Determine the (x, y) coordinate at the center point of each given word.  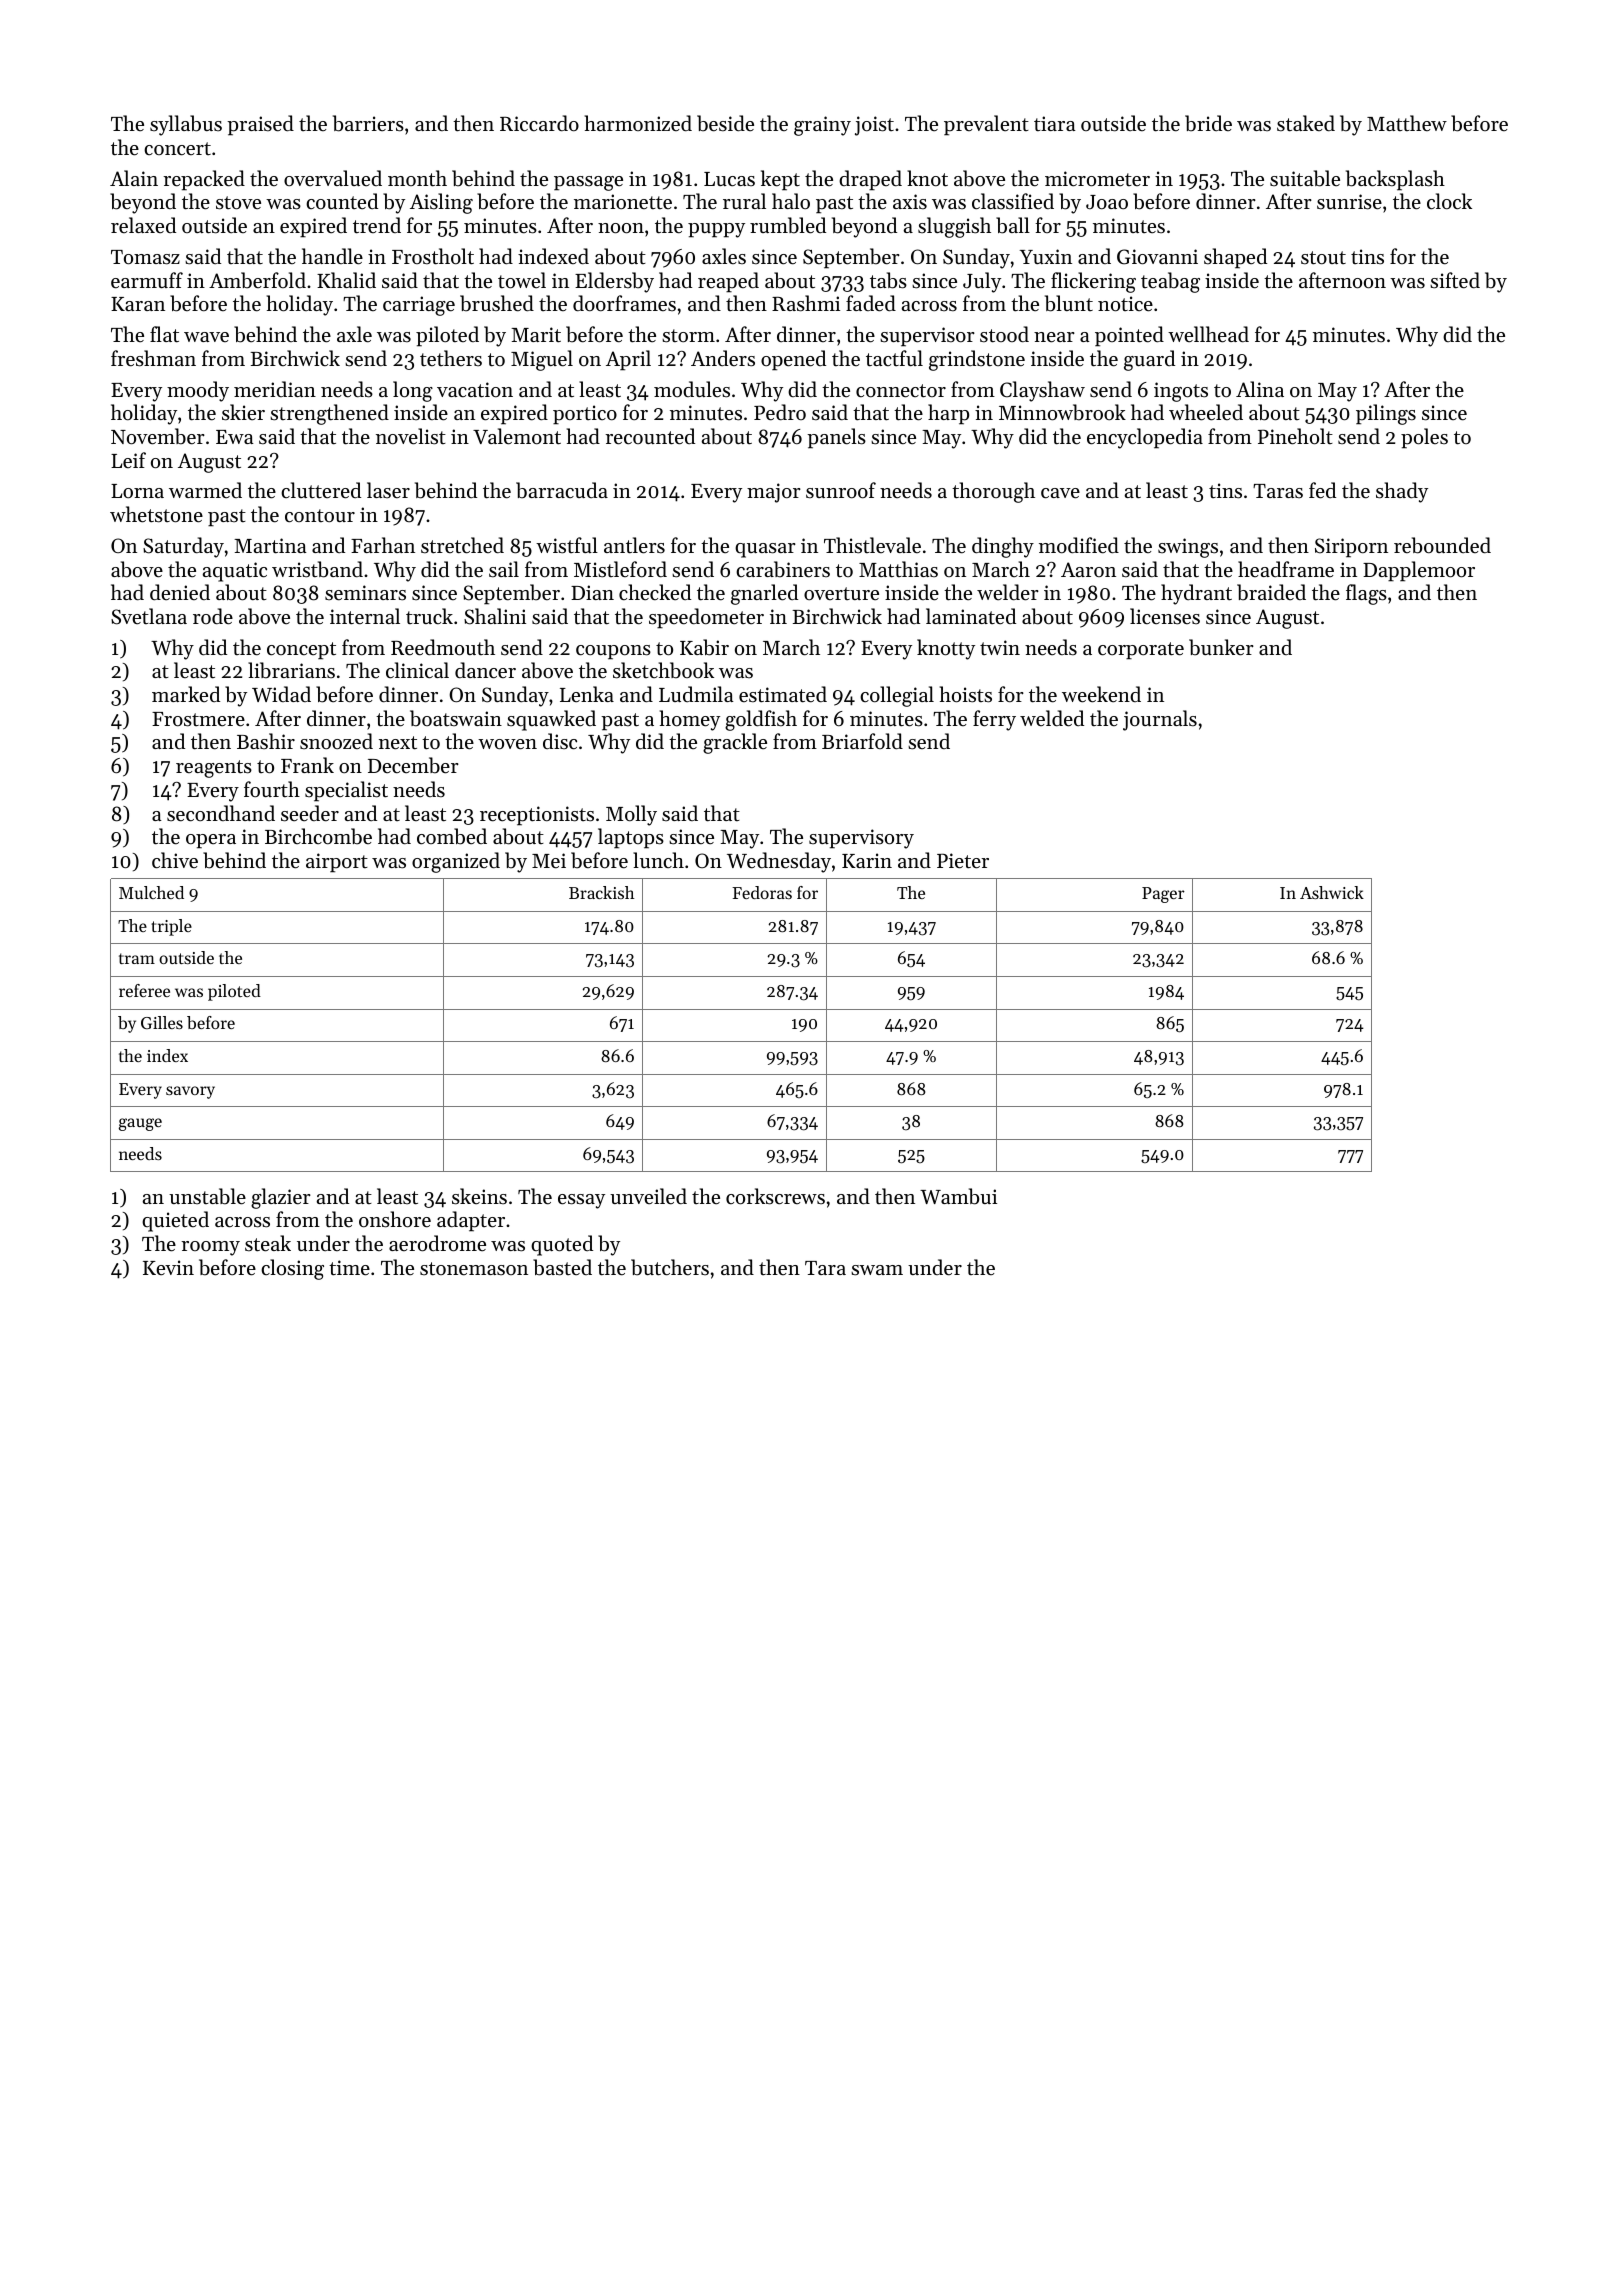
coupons (613, 652)
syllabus (186, 125)
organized (456, 862)
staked (1306, 123)
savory (190, 1092)
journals (1160, 720)
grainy (822, 126)
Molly (631, 815)
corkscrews (775, 1196)
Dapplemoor (1419, 571)
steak (268, 1243)
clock (1449, 201)
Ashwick (1332, 892)
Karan (138, 304)
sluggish (954, 227)
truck (429, 616)
